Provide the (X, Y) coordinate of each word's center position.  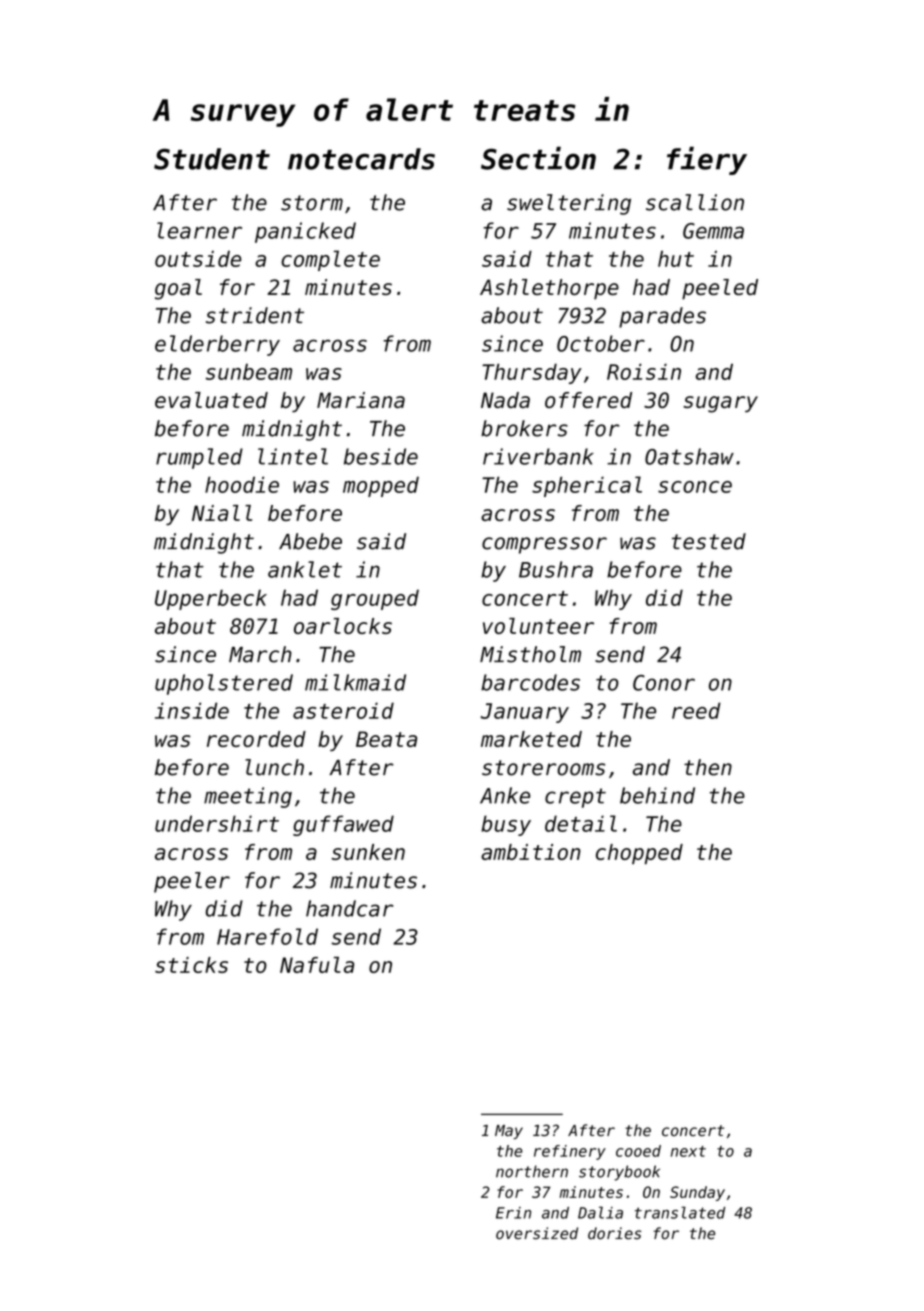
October (601, 343)
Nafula (317, 965)
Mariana (361, 400)
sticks (191, 965)
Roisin (644, 371)
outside (198, 259)
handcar (349, 908)
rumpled (199, 458)
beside (381, 456)
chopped (639, 854)
